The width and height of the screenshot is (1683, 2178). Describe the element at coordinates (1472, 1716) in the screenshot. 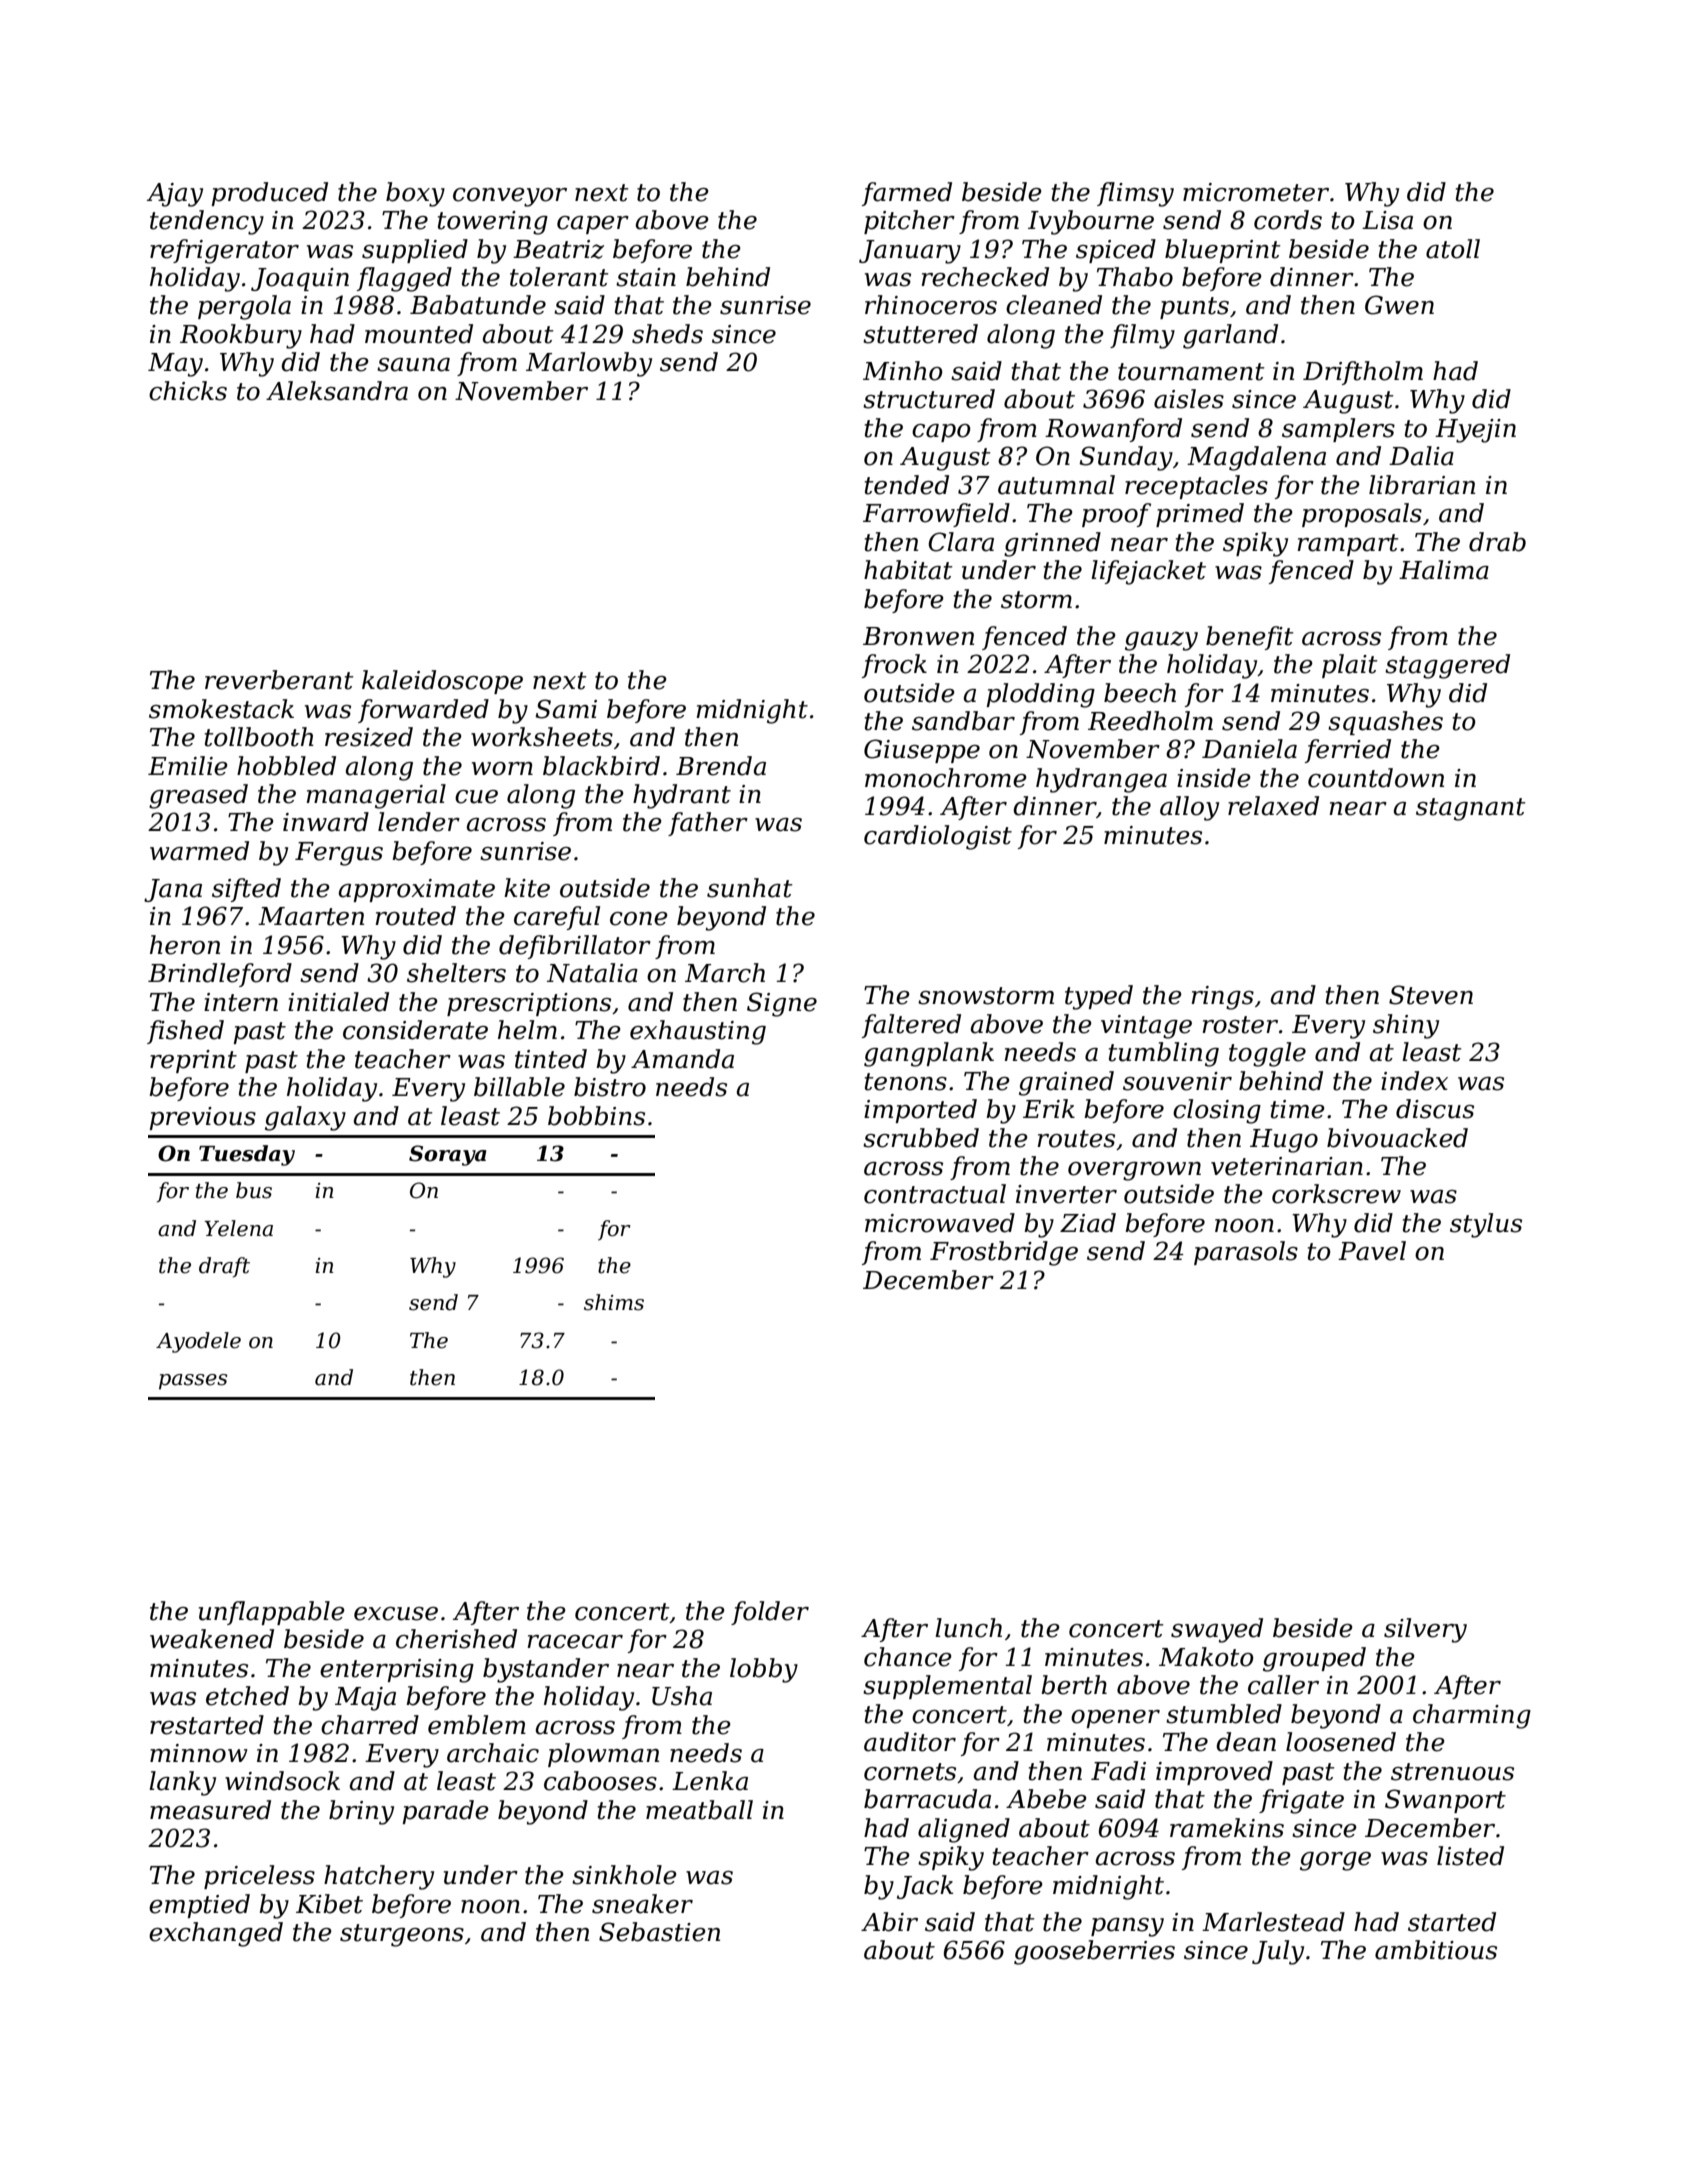

I see `charming` at that location.
